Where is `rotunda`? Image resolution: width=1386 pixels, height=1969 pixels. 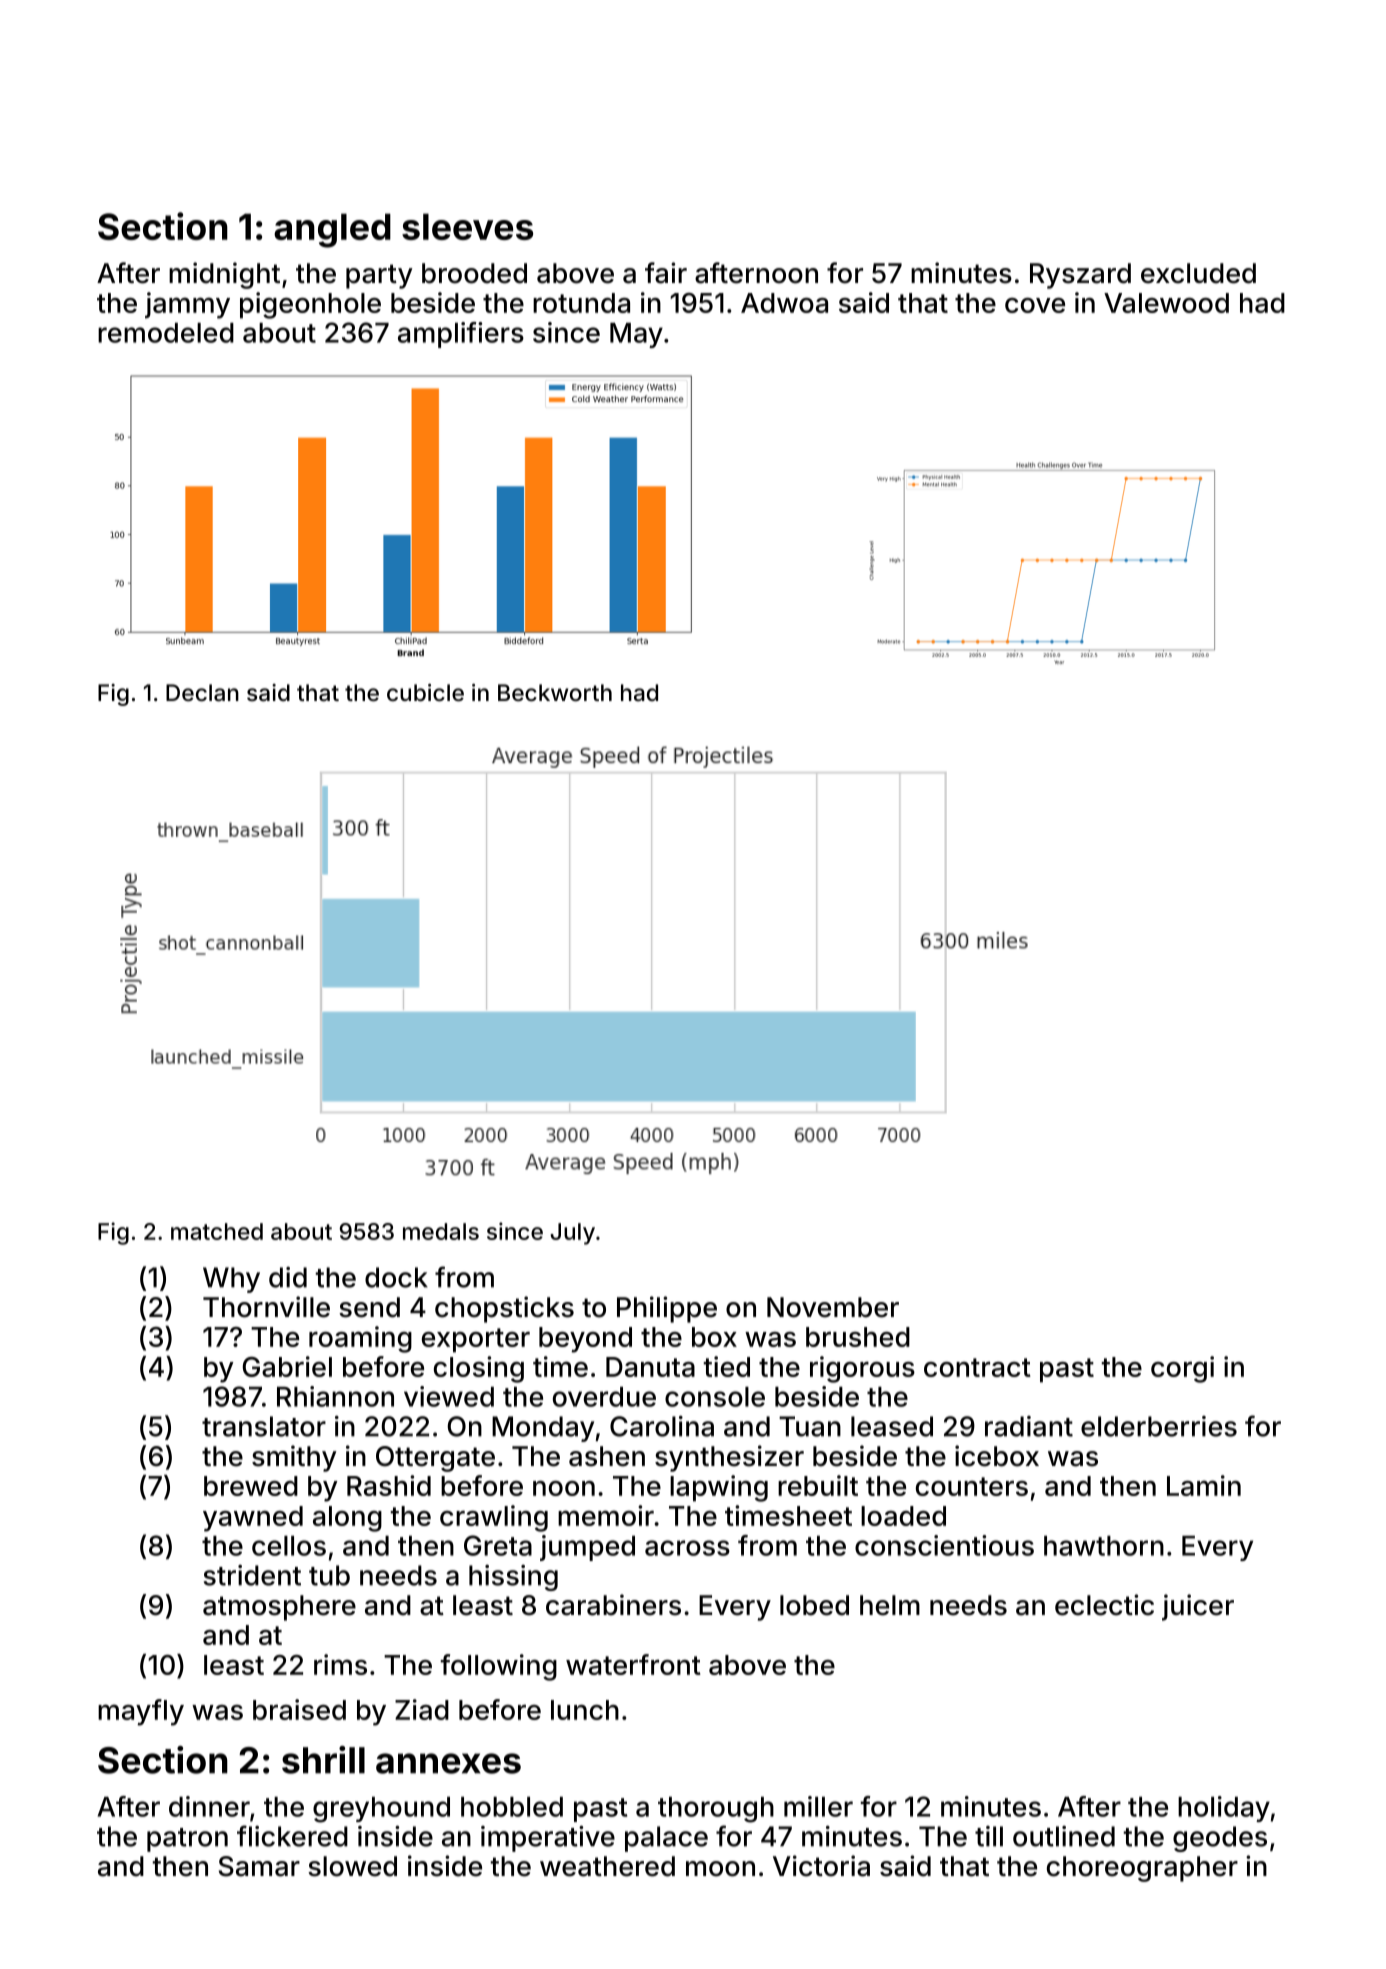 rotunda is located at coordinates (581, 303).
